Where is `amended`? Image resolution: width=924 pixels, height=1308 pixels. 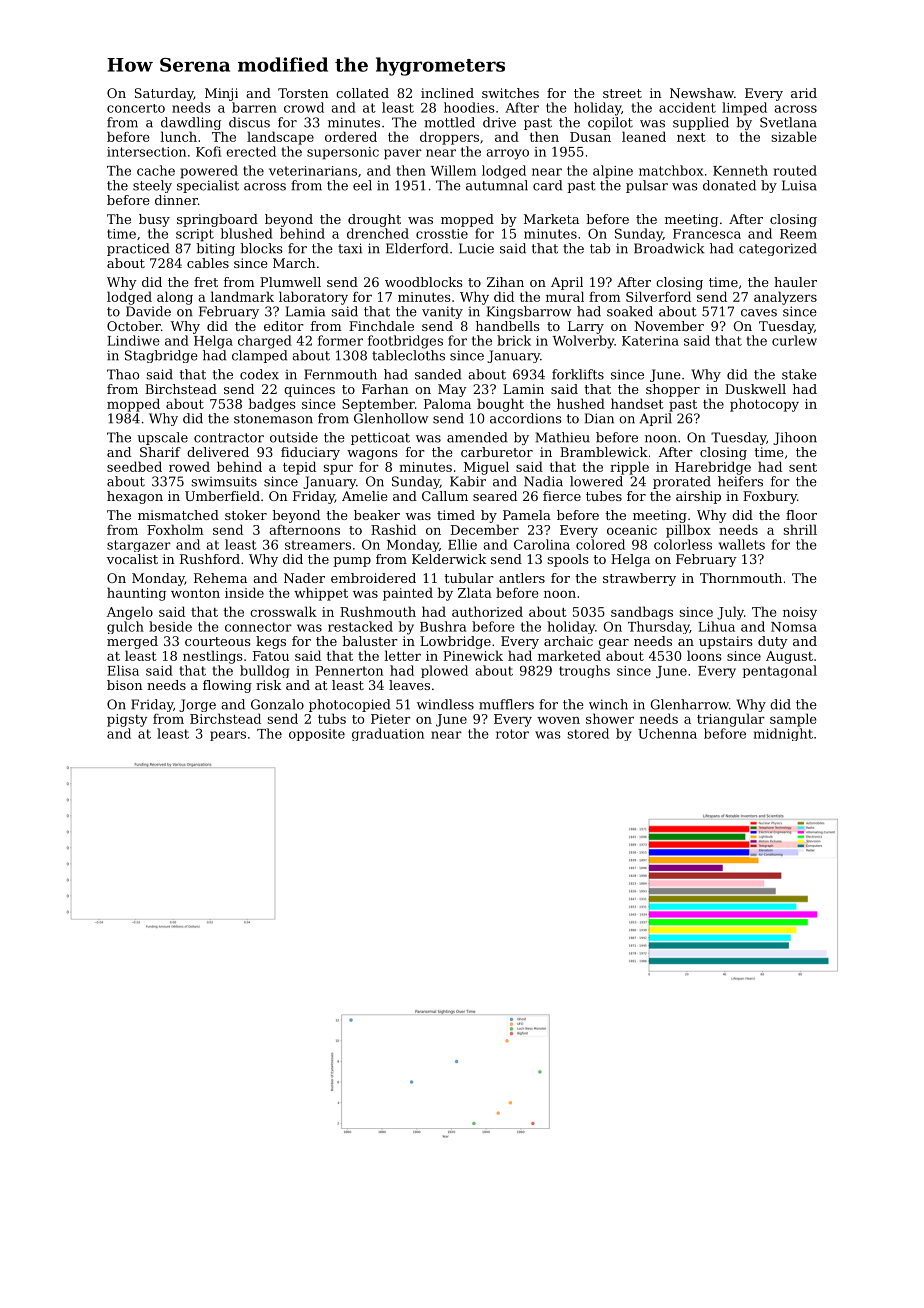
amended is located at coordinates (477, 437).
